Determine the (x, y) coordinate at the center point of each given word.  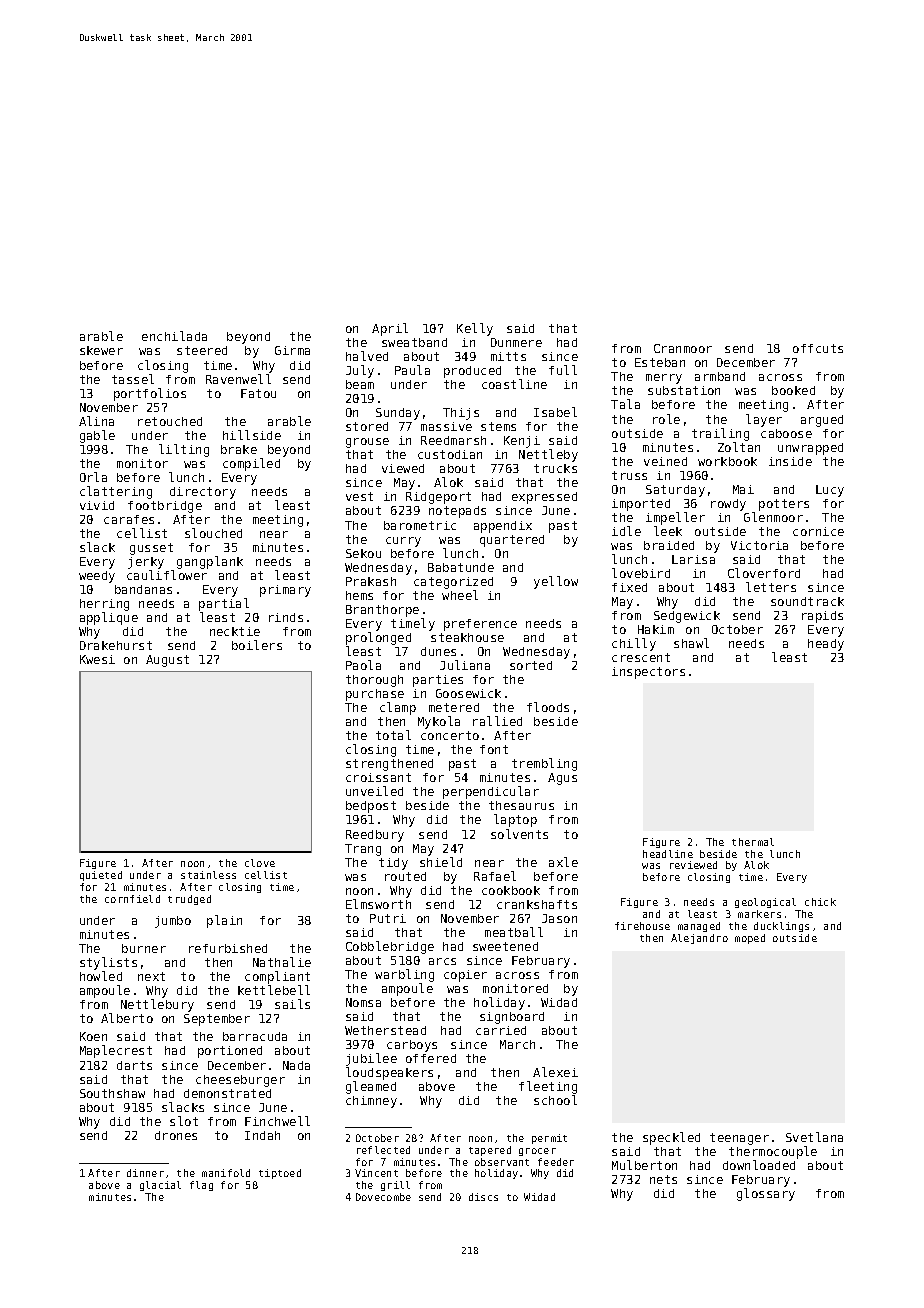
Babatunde (461, 567)
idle (626, 531)
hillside (252, 435)
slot (184, 1121)
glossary (766, 1194)
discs (483, 1197)
